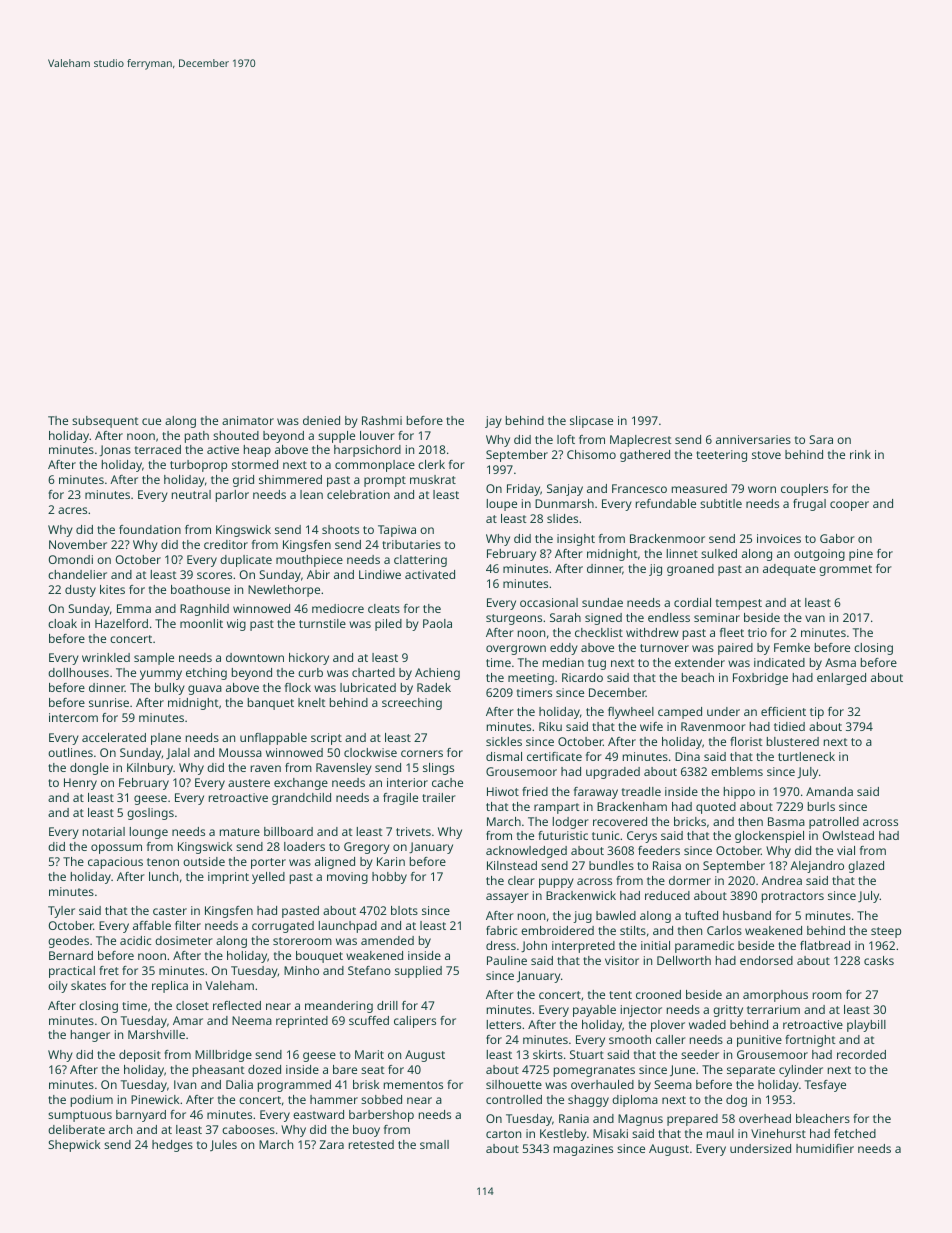 The width and height of the screenshot is (952, 1233). Describe the element at coordinates (667, 895) in the screenshot. I see `reduced` at that location.
